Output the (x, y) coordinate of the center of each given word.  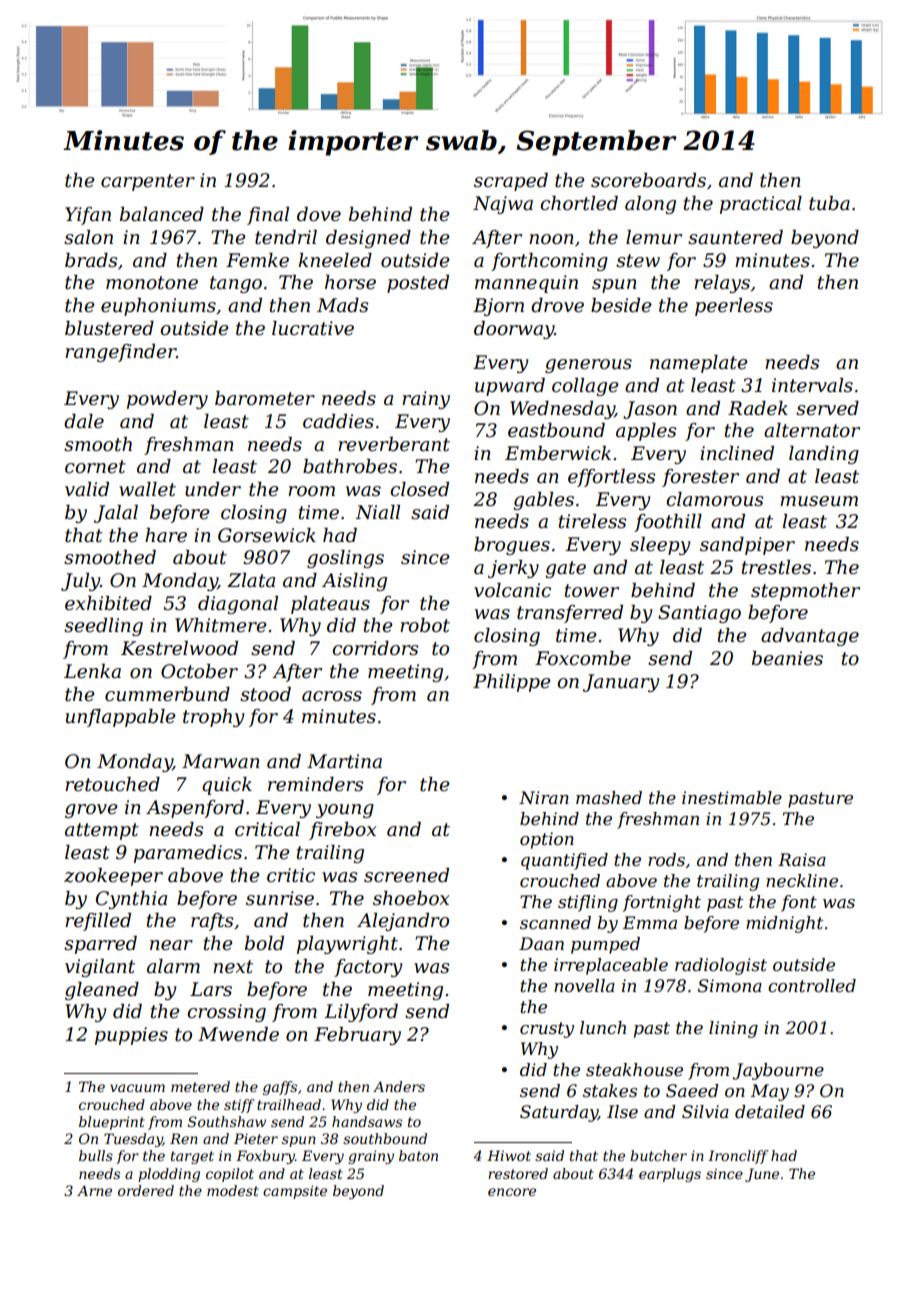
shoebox (411, 898)
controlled (812, 986)
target (192, 1157)
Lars (211, 989)
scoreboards (648, 180)
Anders (399, 1086)
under (213, 489)
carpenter (148, 182)
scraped (511, 182)
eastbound (556, 430)
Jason (650, 410)
